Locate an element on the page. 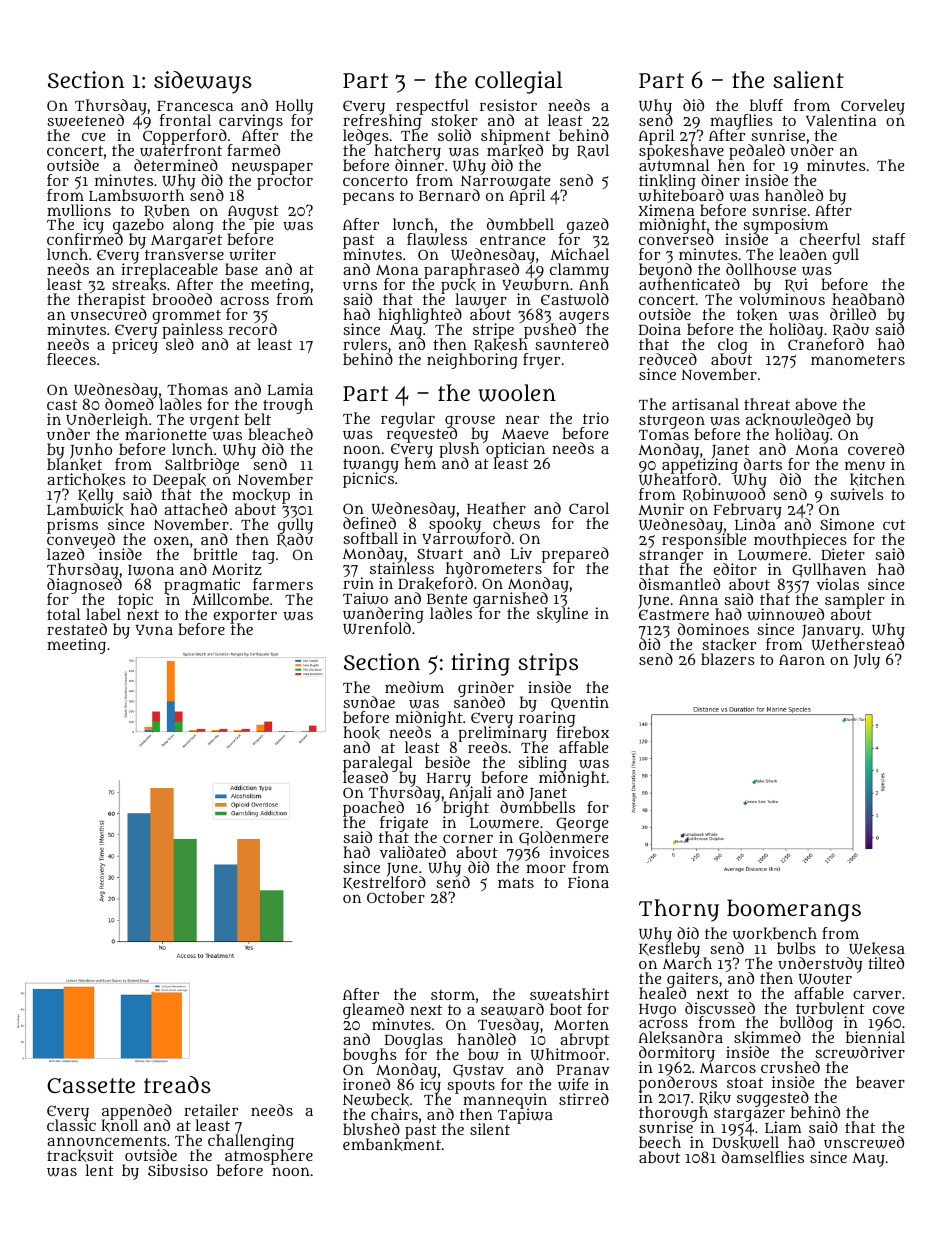  softball is located at coordinates (370, 538).
